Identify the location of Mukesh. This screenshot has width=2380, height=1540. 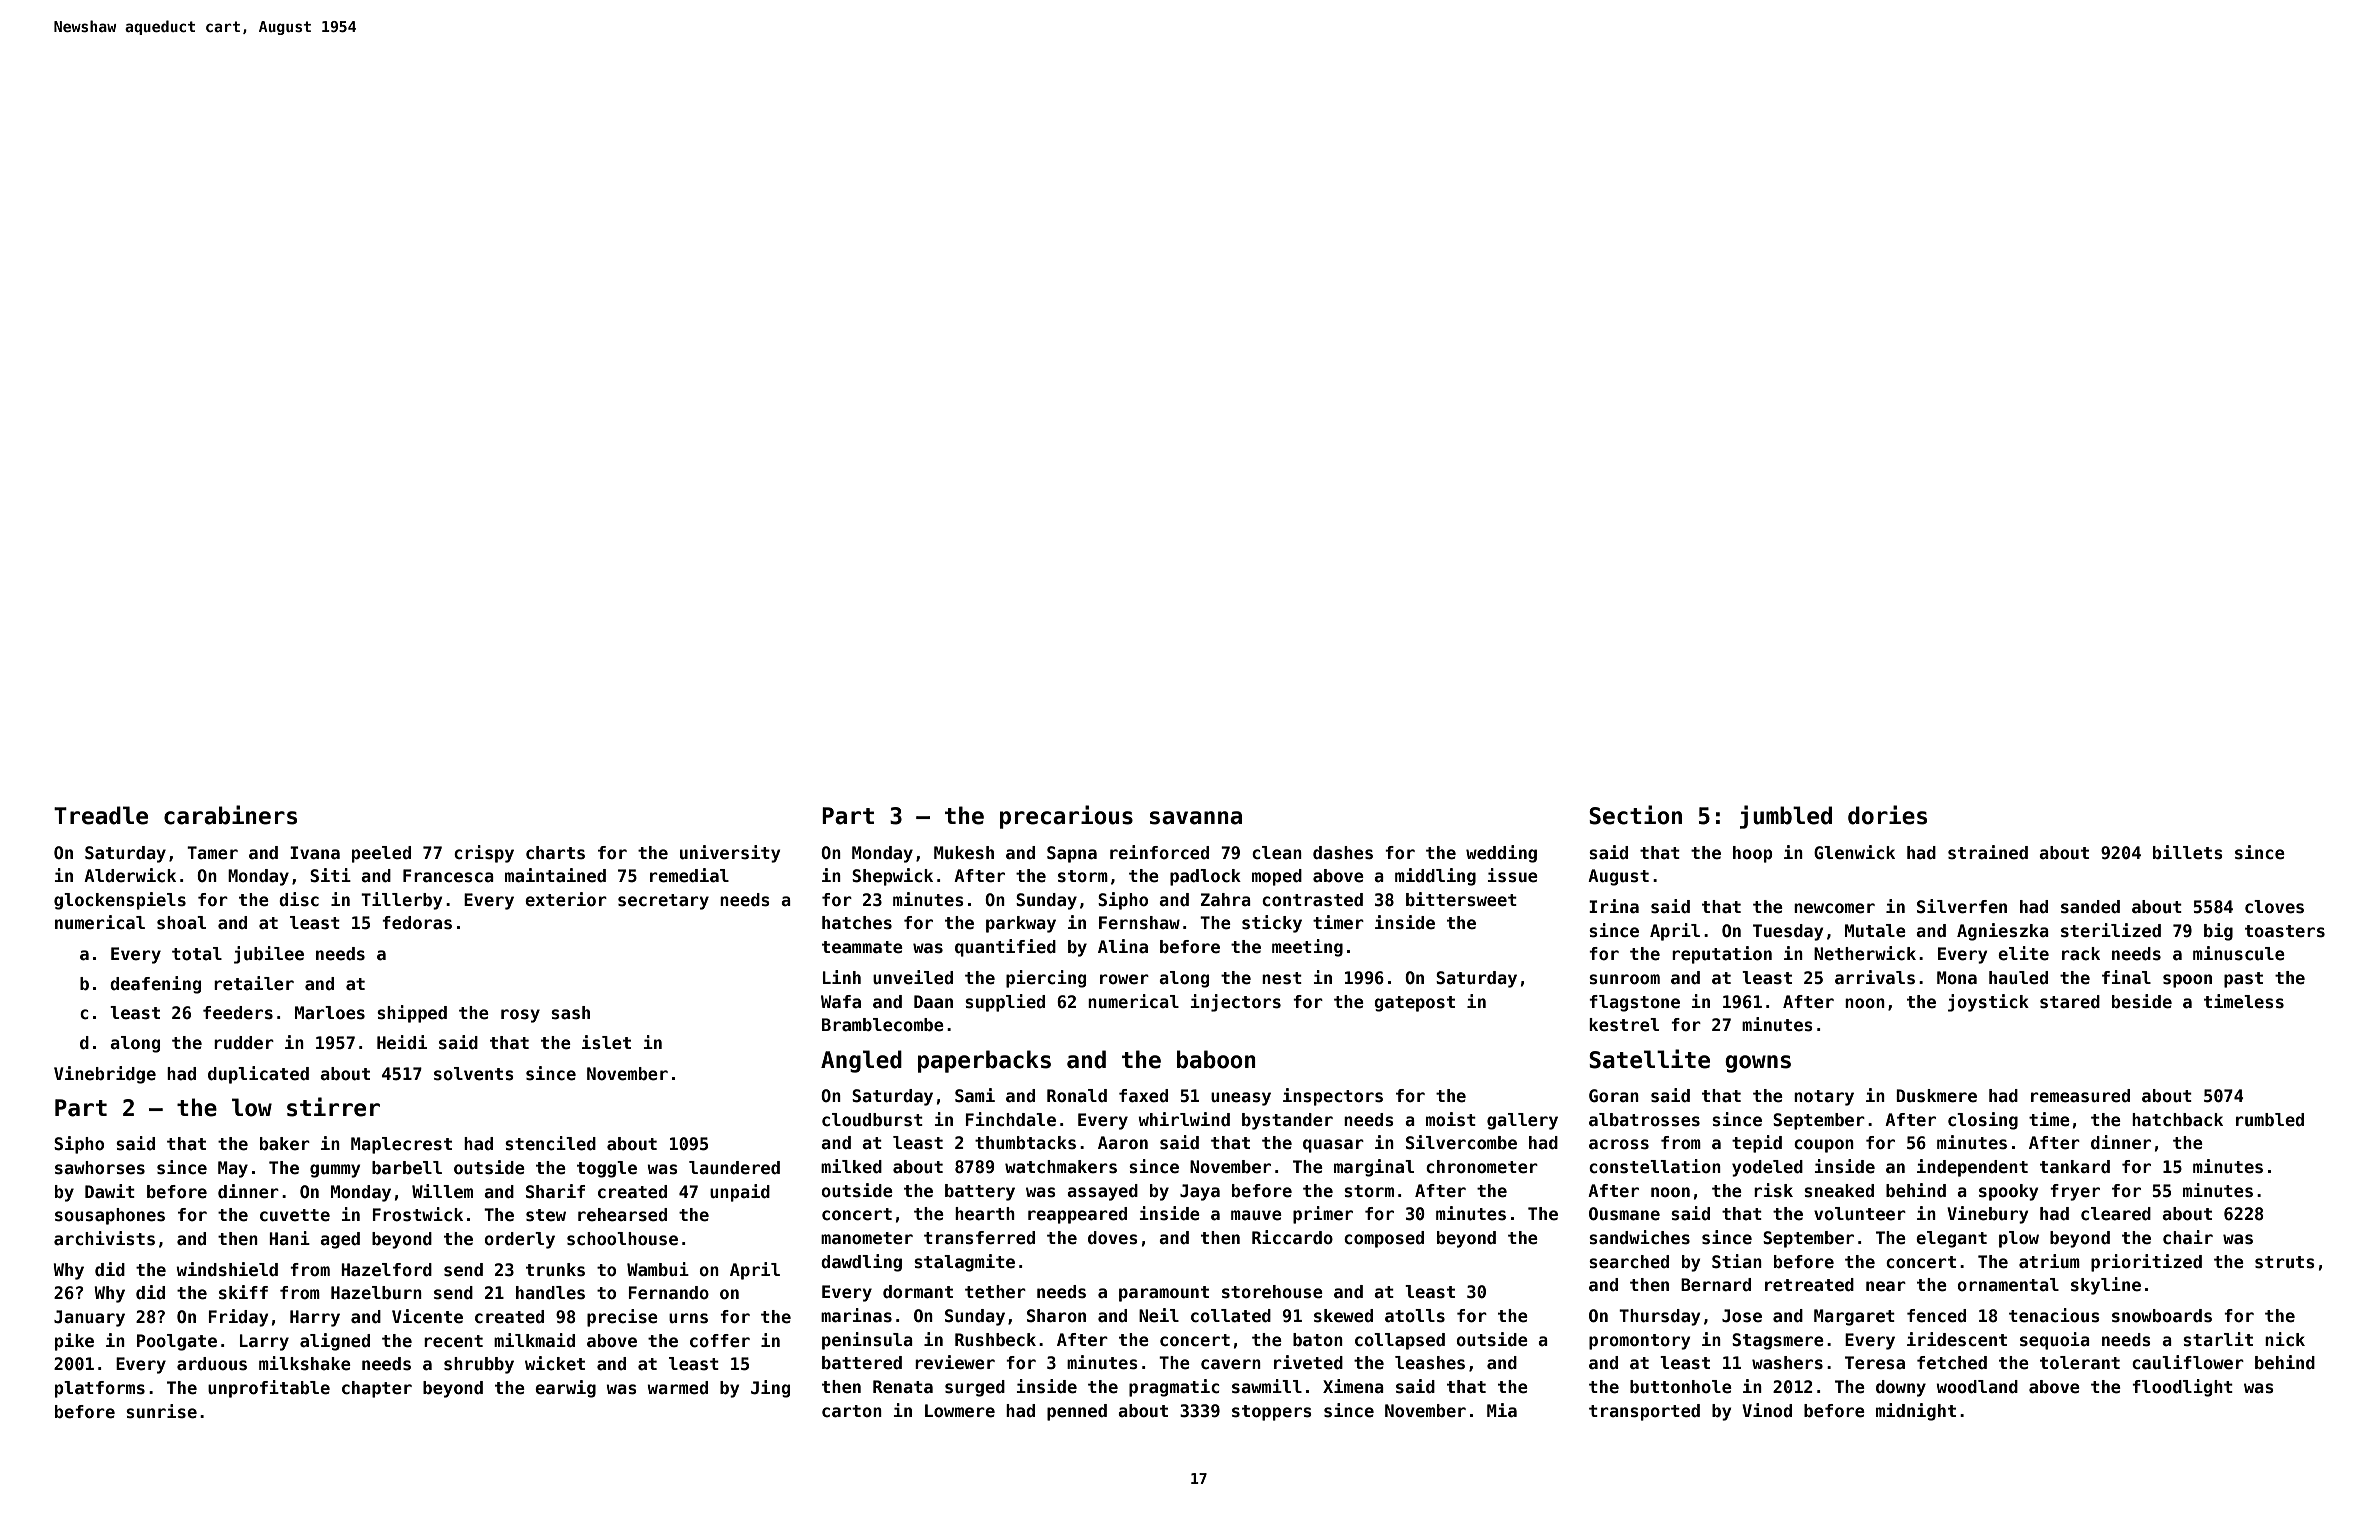
(964, 853).
